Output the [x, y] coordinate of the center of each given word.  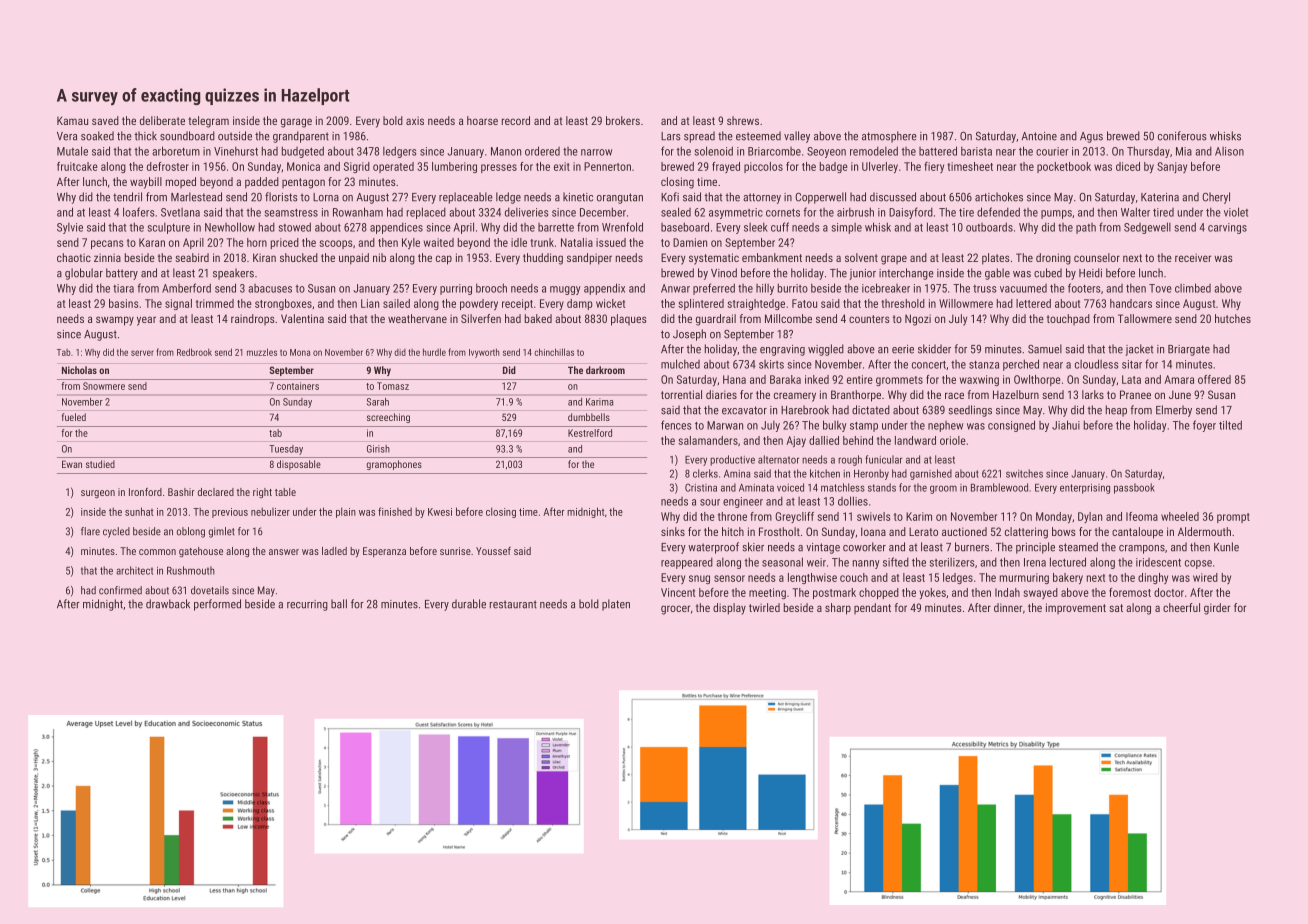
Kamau [72, 120]
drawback [168, 604]
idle [519, 242]
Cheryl [1216, 198]
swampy [115, 321]
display [729, 609]
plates [996, 259]
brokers [623, 120]
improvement [1076, 608]
